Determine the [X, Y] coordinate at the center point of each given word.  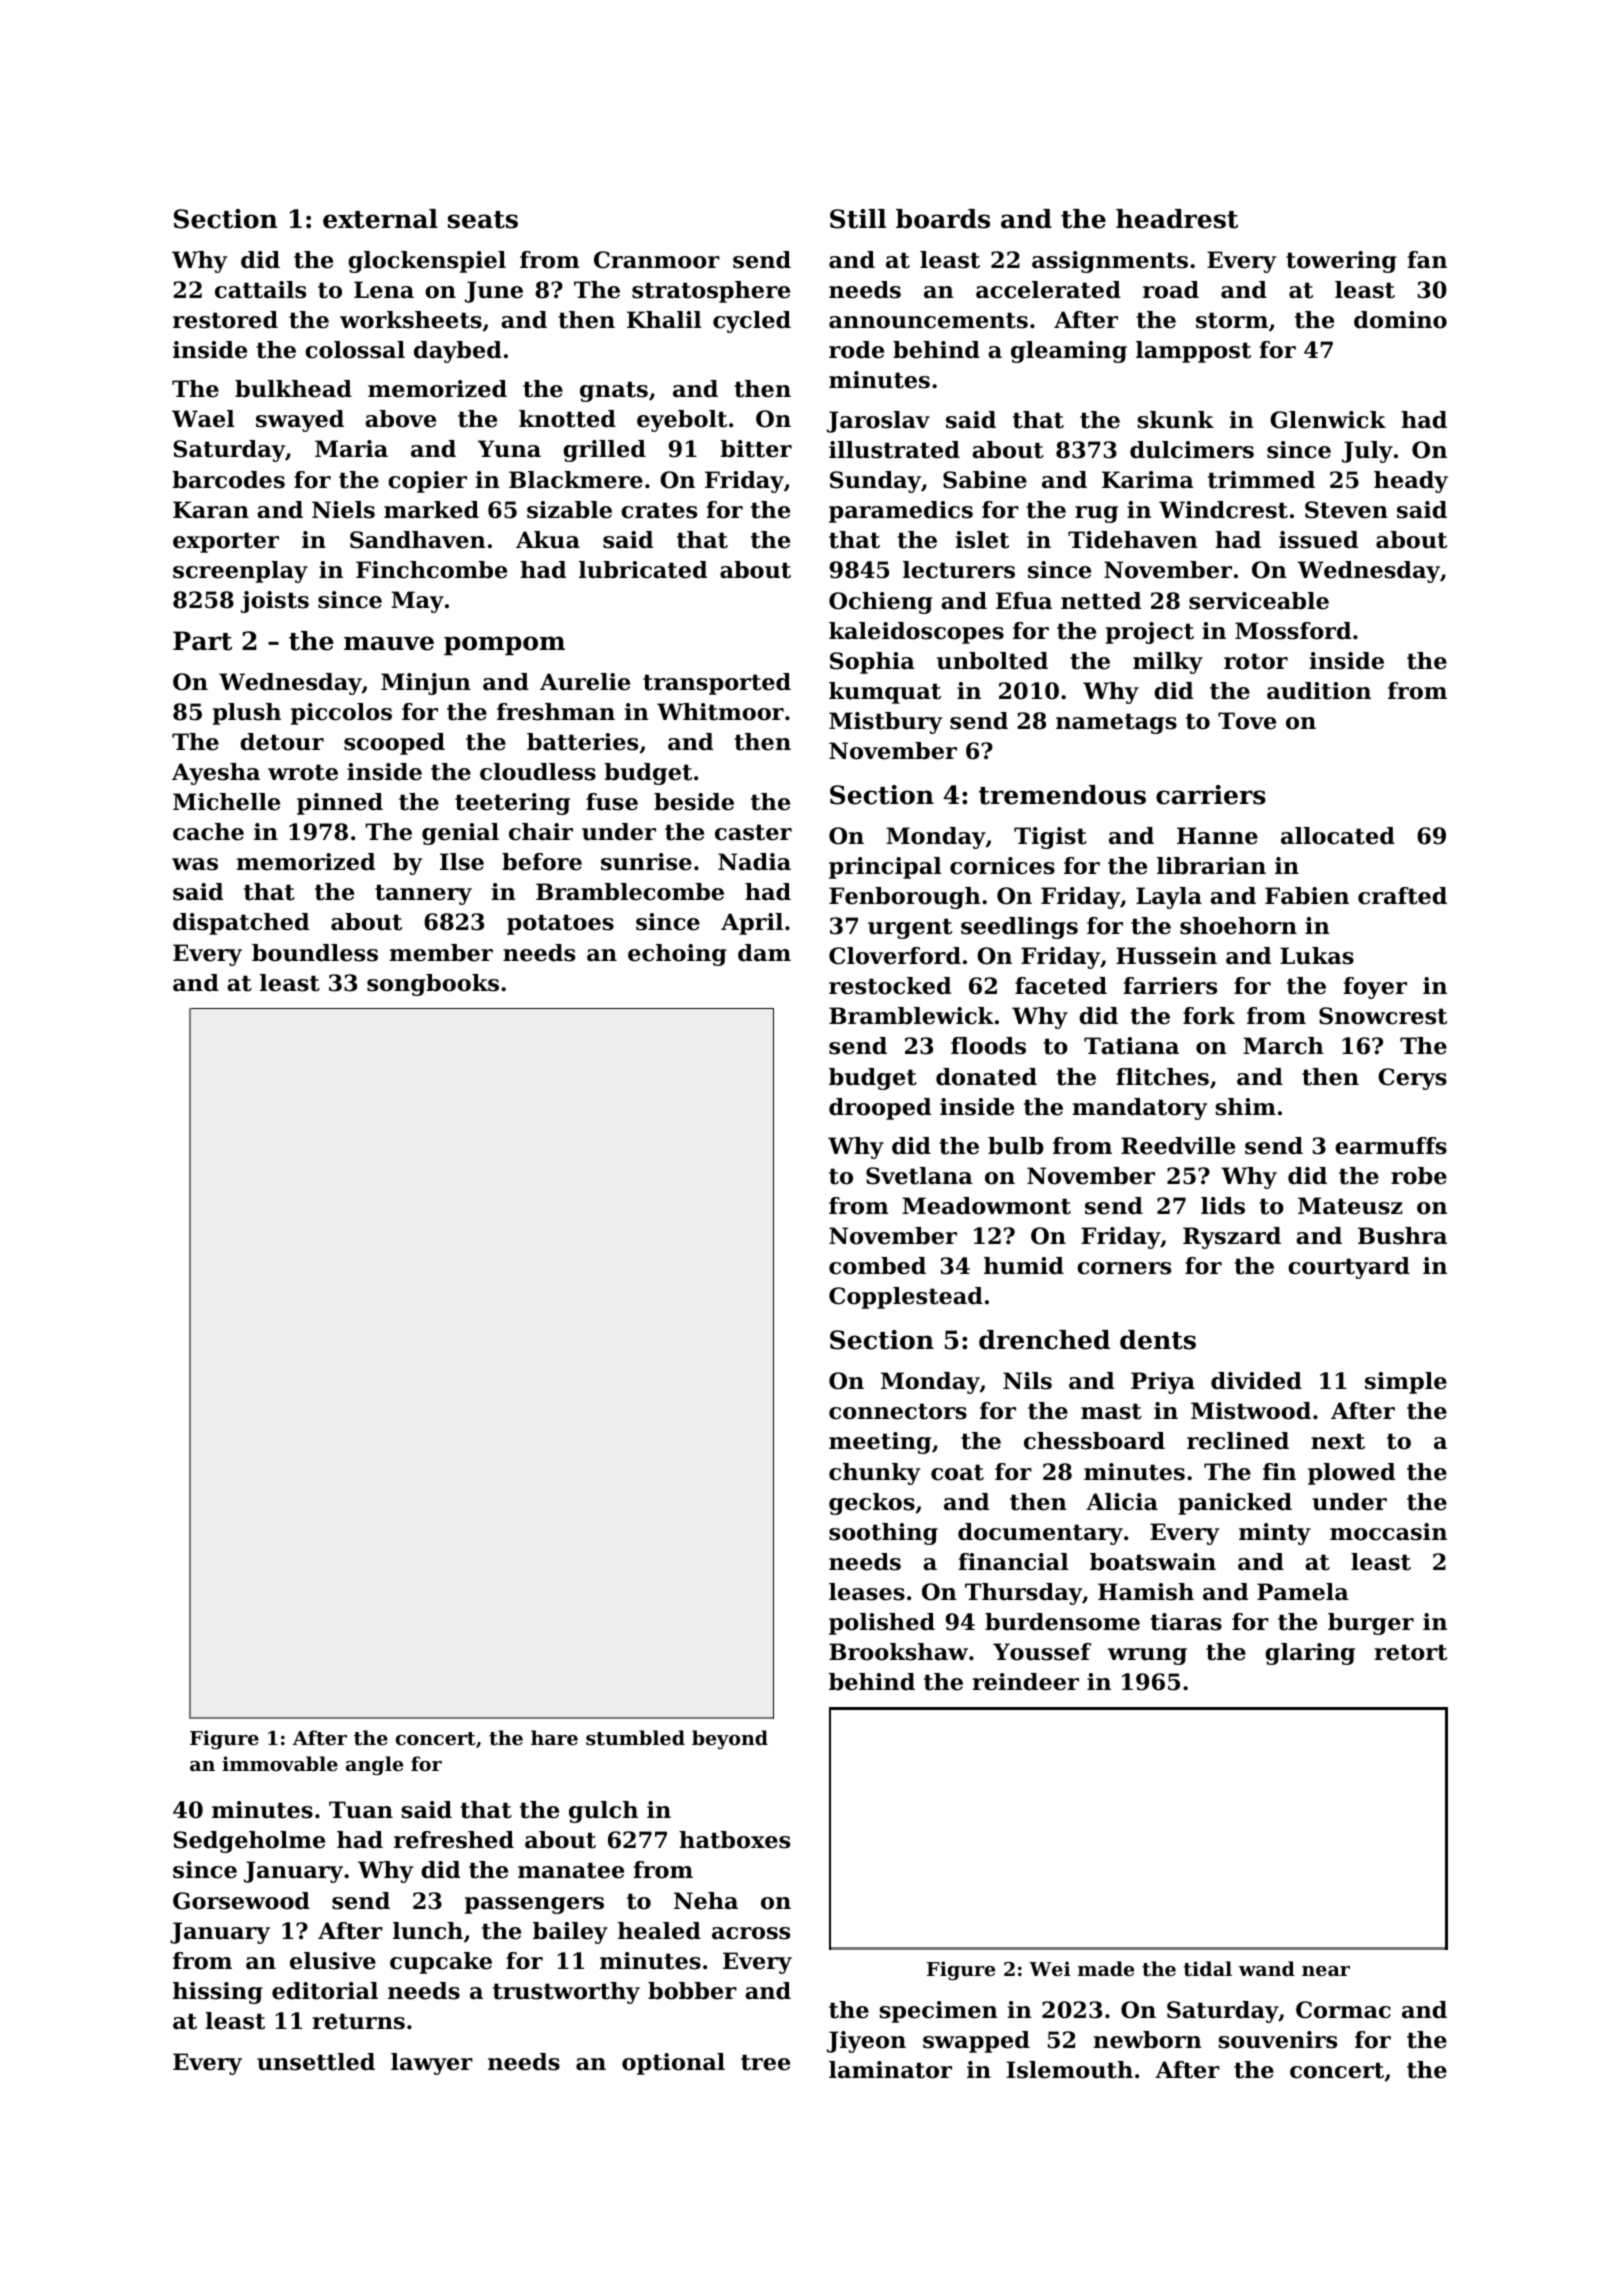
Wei [1050, 1968]
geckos [872, 1504]
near [1326, 1971]
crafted [1402, 896]
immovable [280, 1763]
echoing [677, 955]
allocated [1338, 836]
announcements [928, 320]
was [195, 864]
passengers [534, 1905]
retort [1411, 1652]
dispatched [241, 924]
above [400, 419]
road [1171, 290]
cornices [1002, 866]
